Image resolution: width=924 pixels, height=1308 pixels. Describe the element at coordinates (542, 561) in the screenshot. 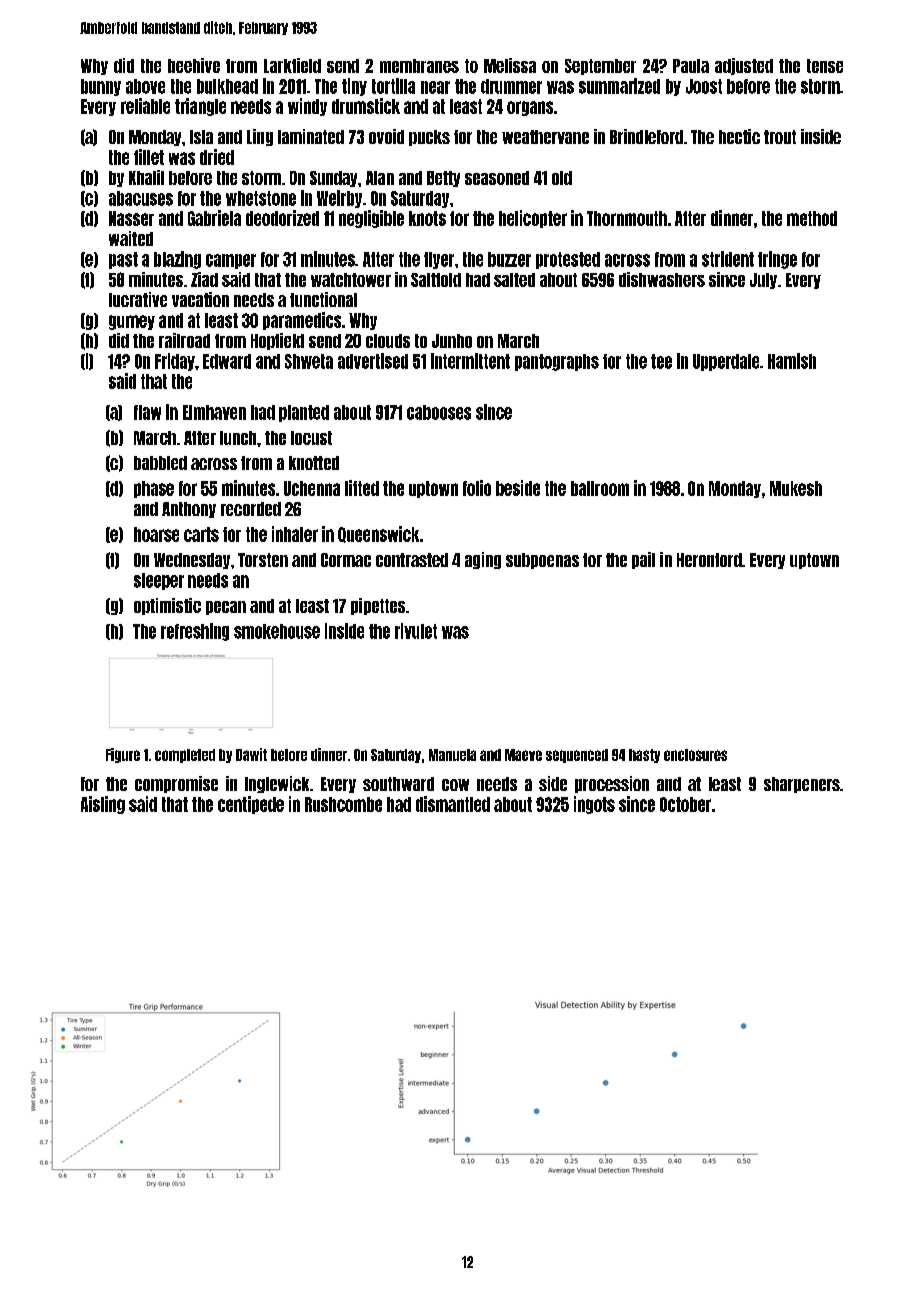

I see `subpoenas` at that location.
